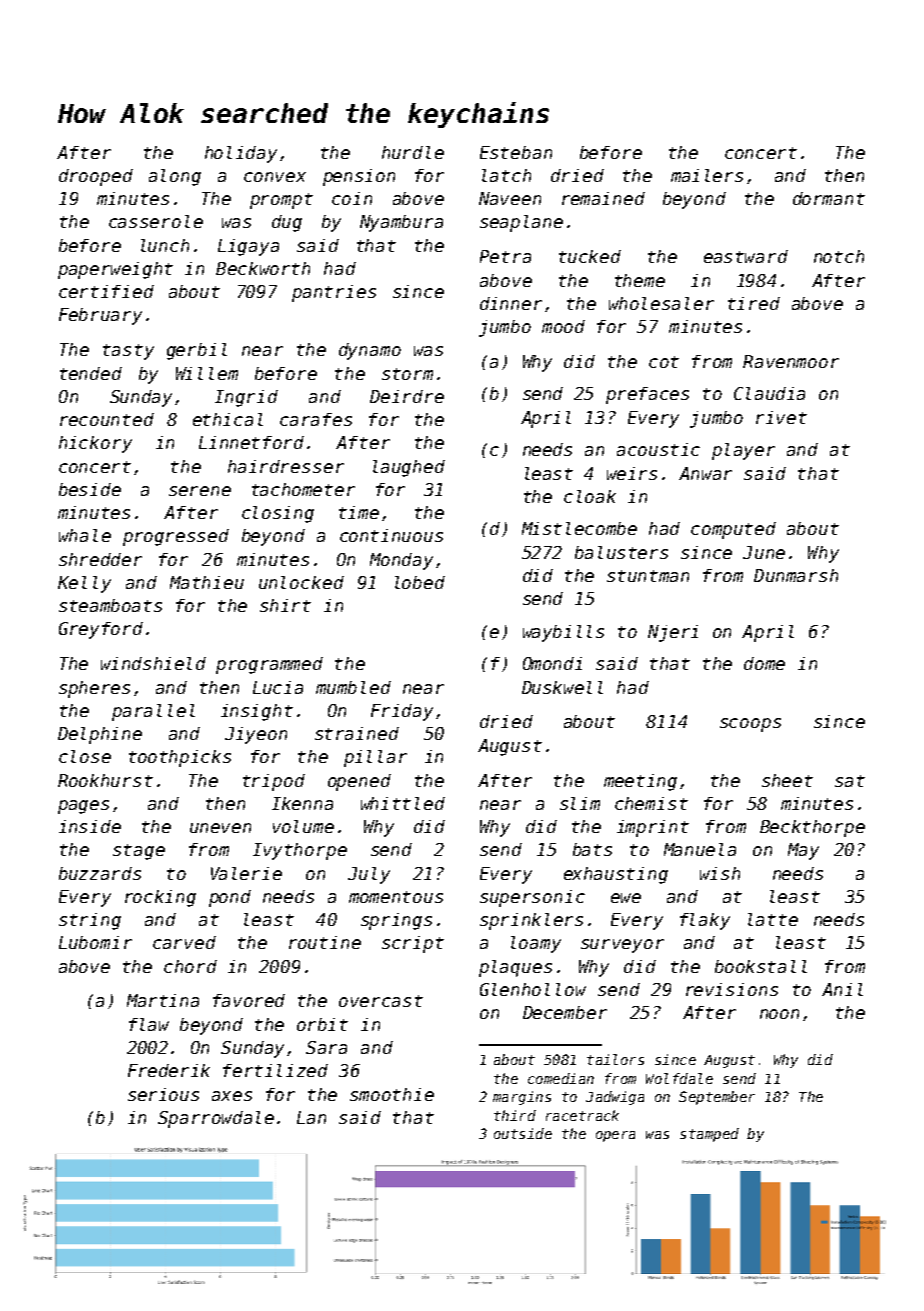 This document has height=1311, width=924. Describe the element at coordinates (160, 898) in the document. I see `rocking` at that location.
